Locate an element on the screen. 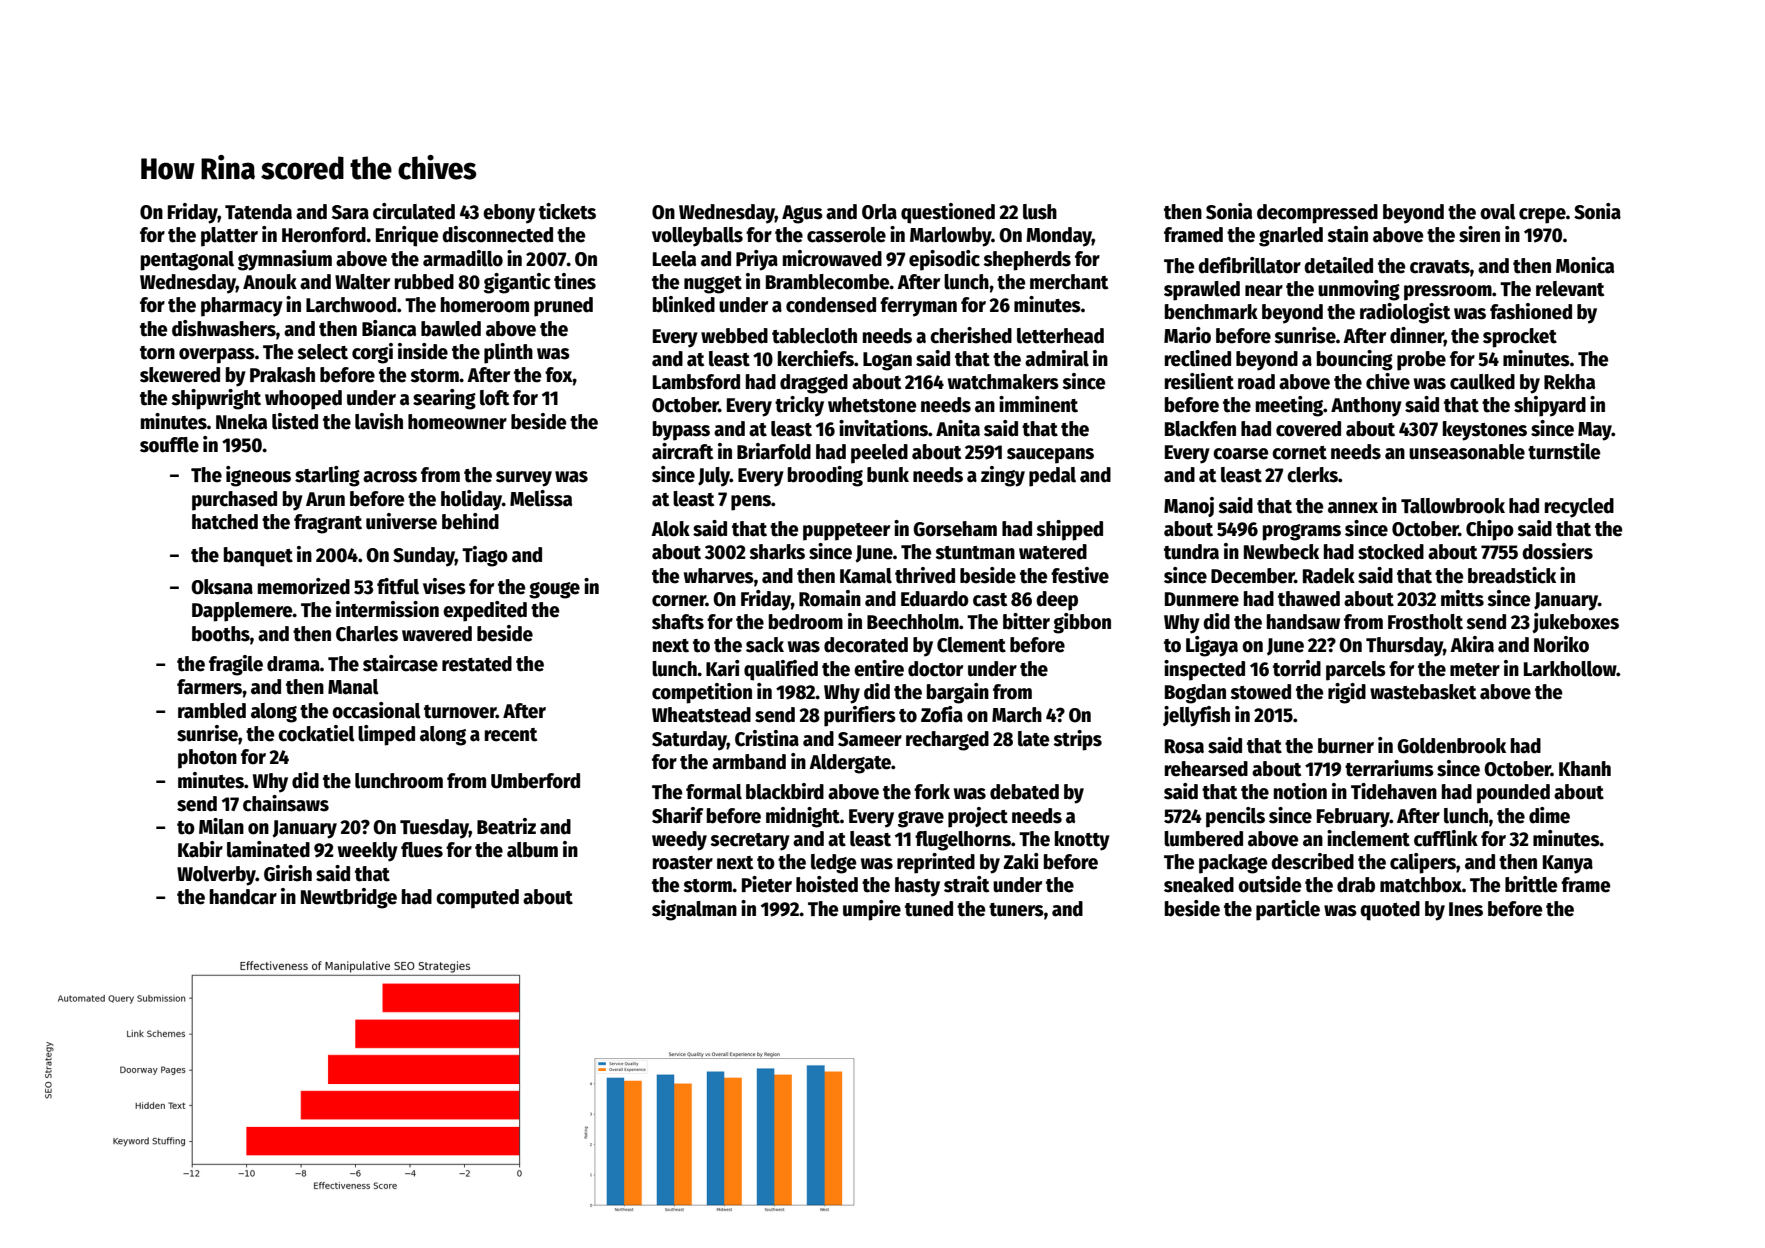  searing is located at coordinates (444, 399).
